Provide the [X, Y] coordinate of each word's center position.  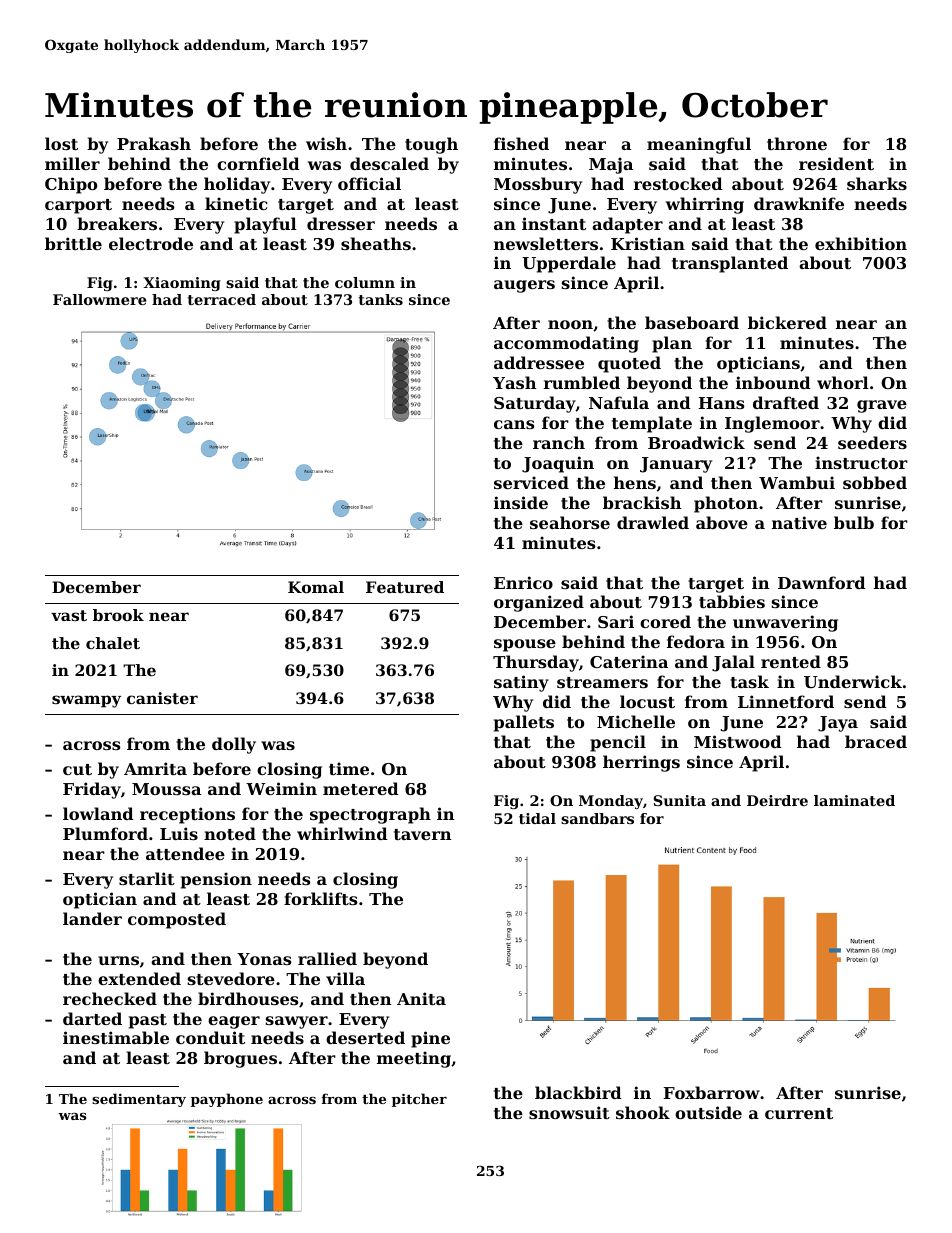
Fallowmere [99, 299]
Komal [316, 587]
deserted [365, 1037]
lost [61, 143]
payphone [227, 1100]
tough [431, 145]
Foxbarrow [712, 1092]
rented [791, 661]
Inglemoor [772, 424]
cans [514, 424]
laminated [854, 800]
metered [361, 788]
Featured [405, 587]
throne [797, 143]
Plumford [105, 833]
